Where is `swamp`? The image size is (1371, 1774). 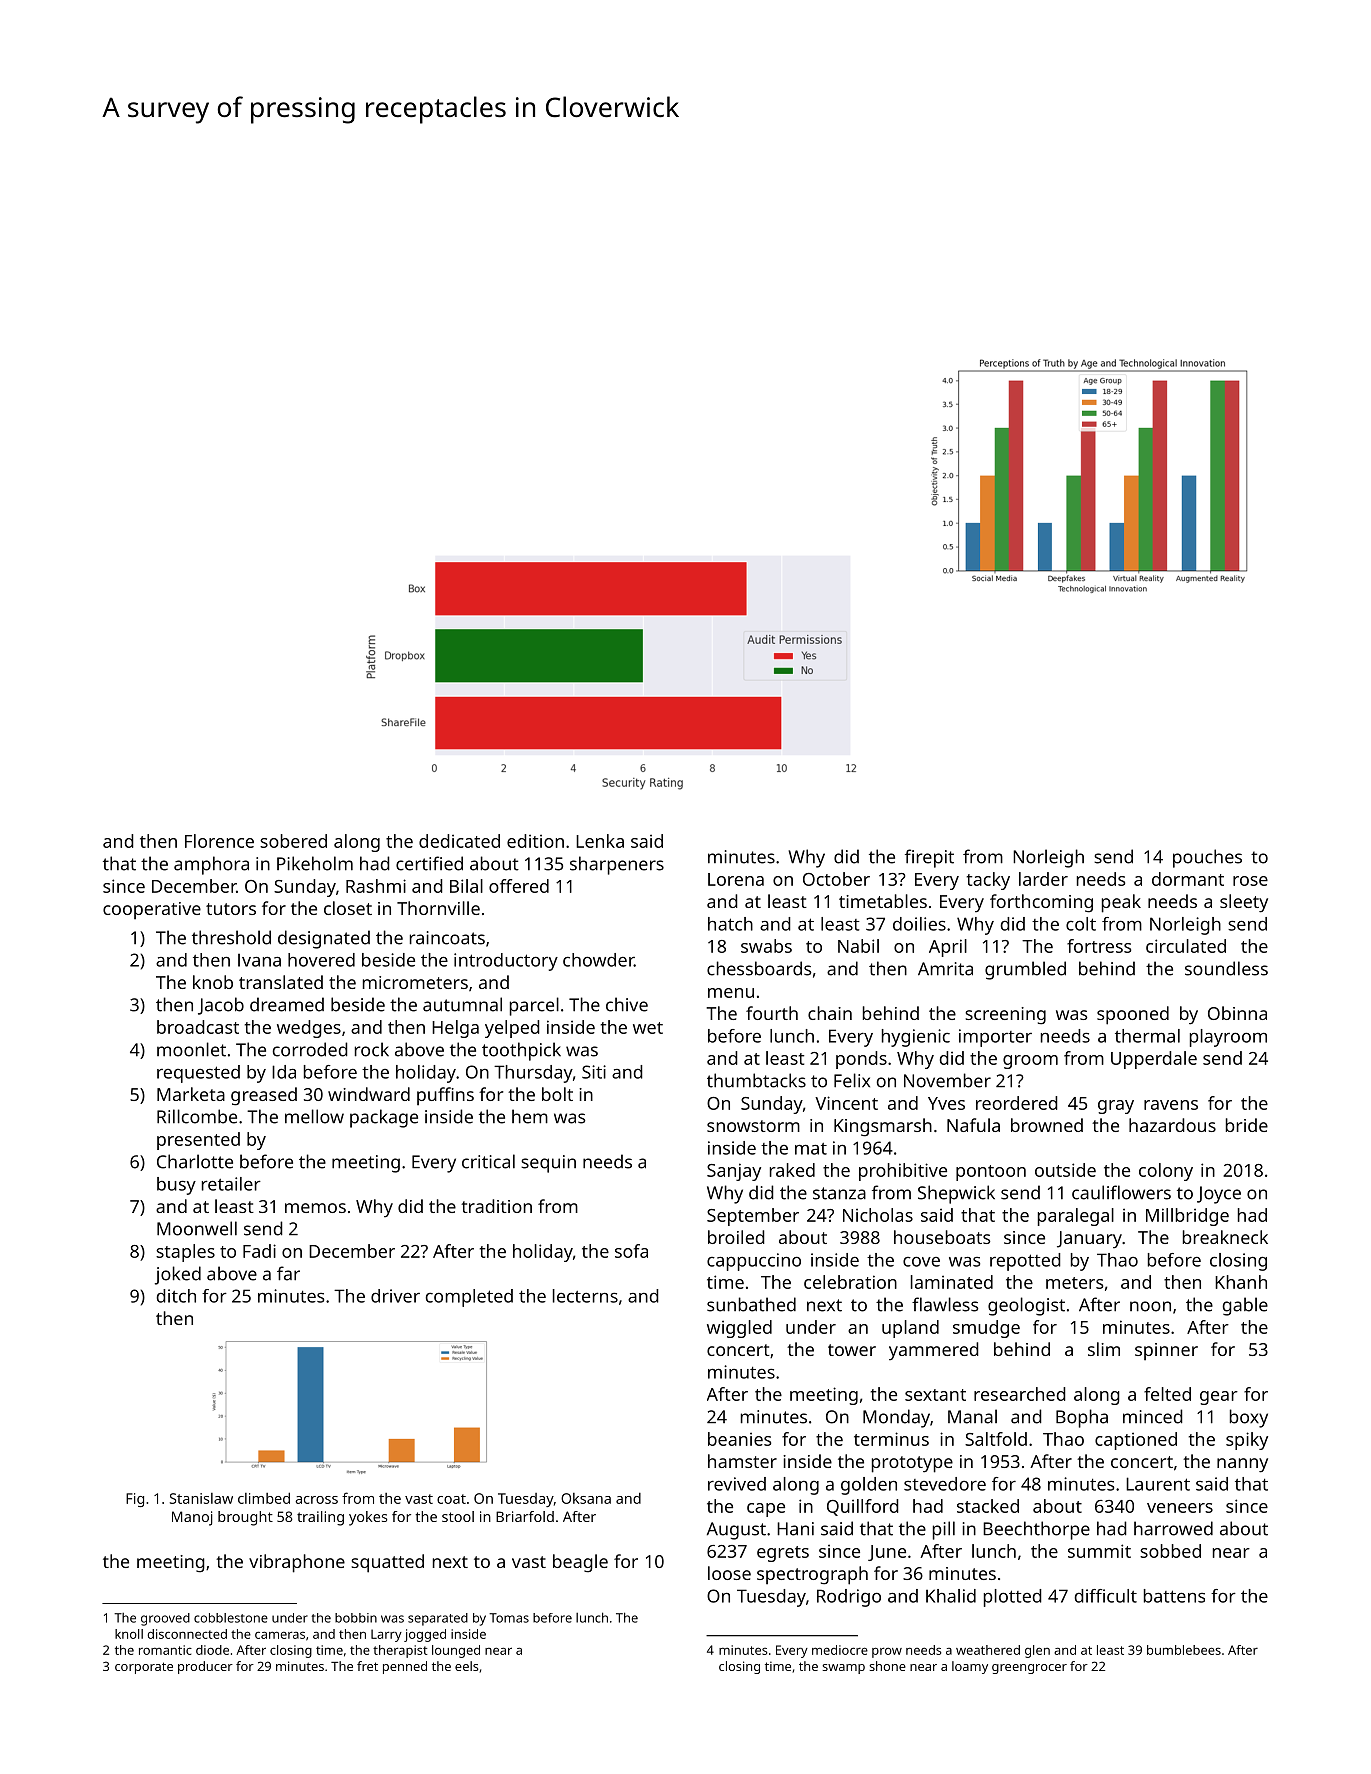
swamp is located at coordinates (843, 1669).
